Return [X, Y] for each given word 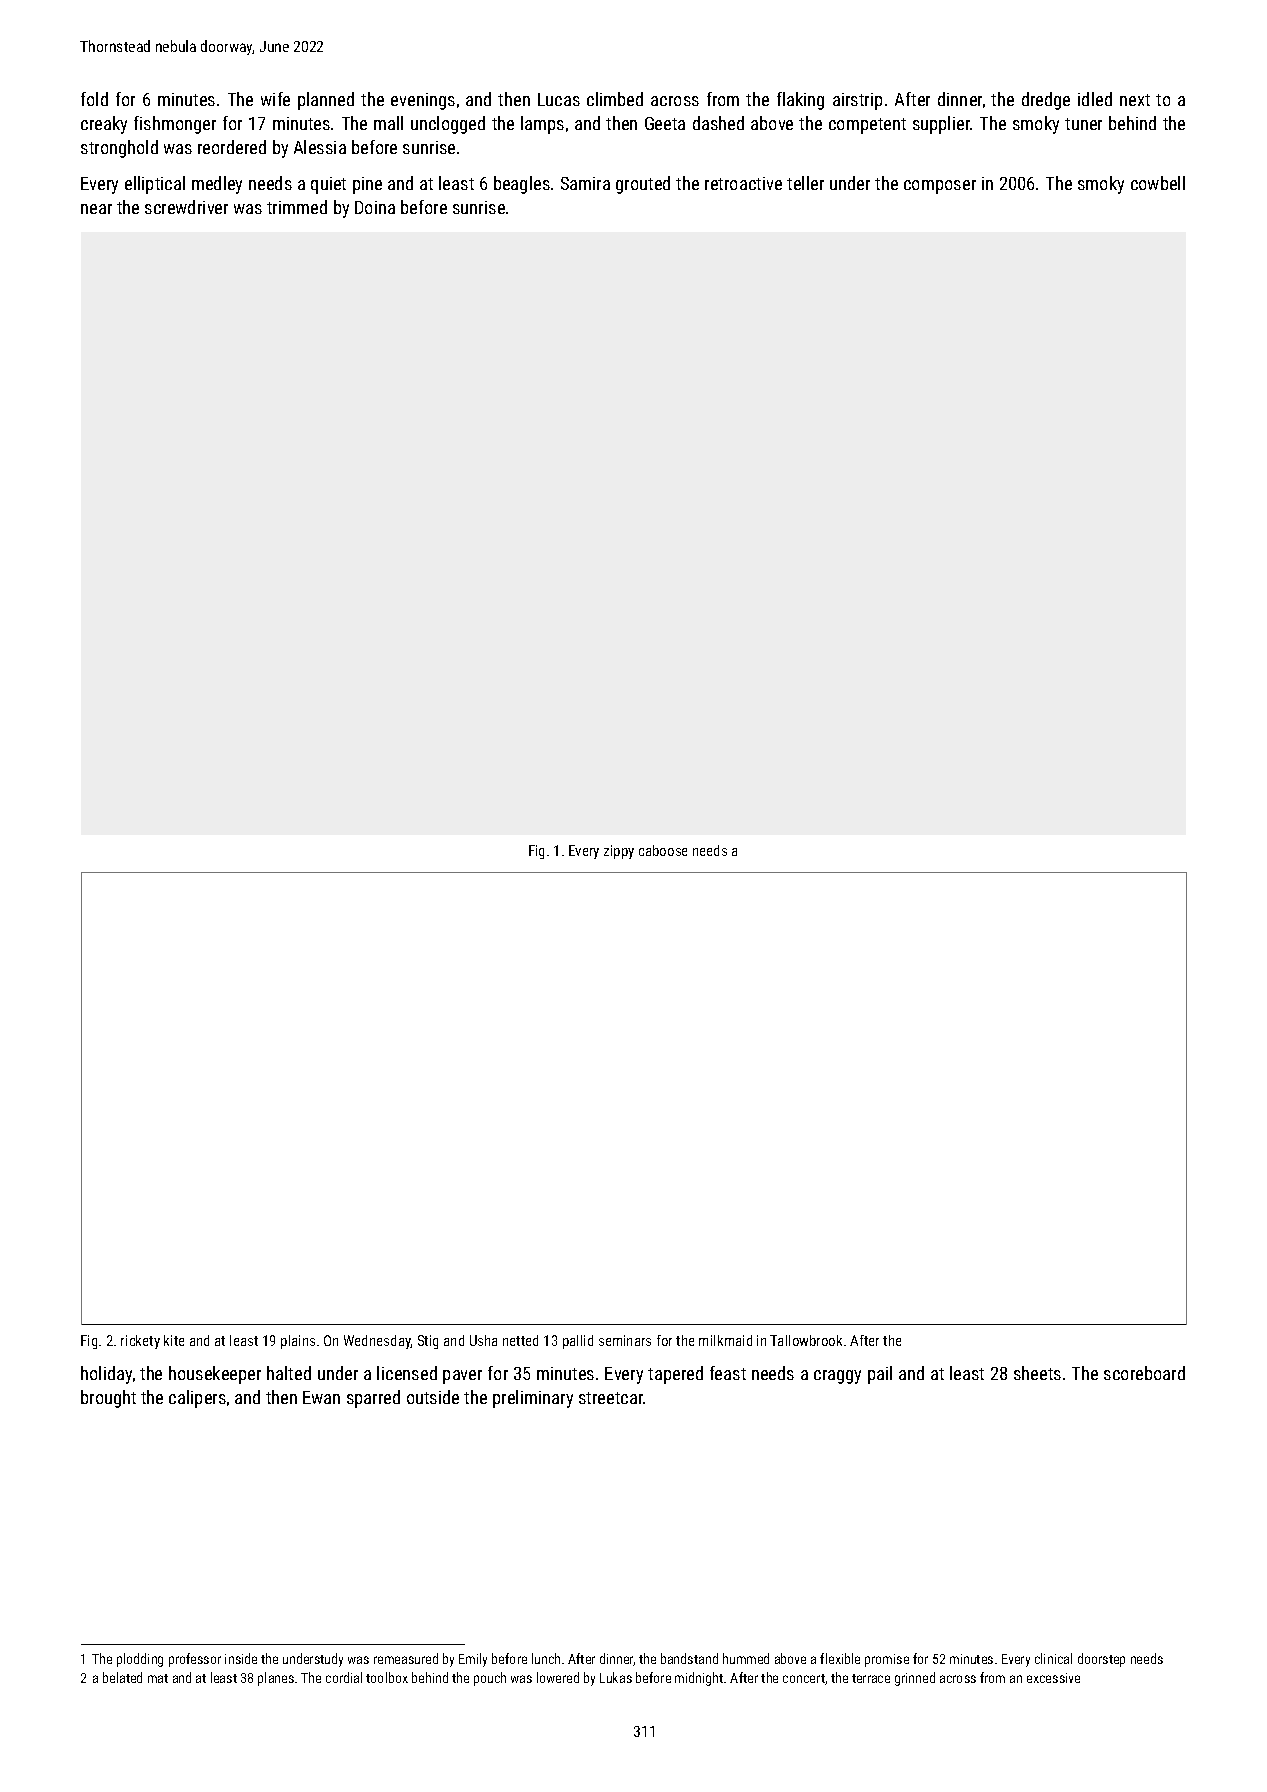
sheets [1037, 1373]
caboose [663, 850]
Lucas [559, 99]
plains [298, 1342]
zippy [619, 852]
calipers [197, 1399]
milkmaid [725, 1340]
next [1135, 100]
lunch [546, 1658]
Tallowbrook [806, 1340]
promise [887, 1660]
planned [326, 101]
